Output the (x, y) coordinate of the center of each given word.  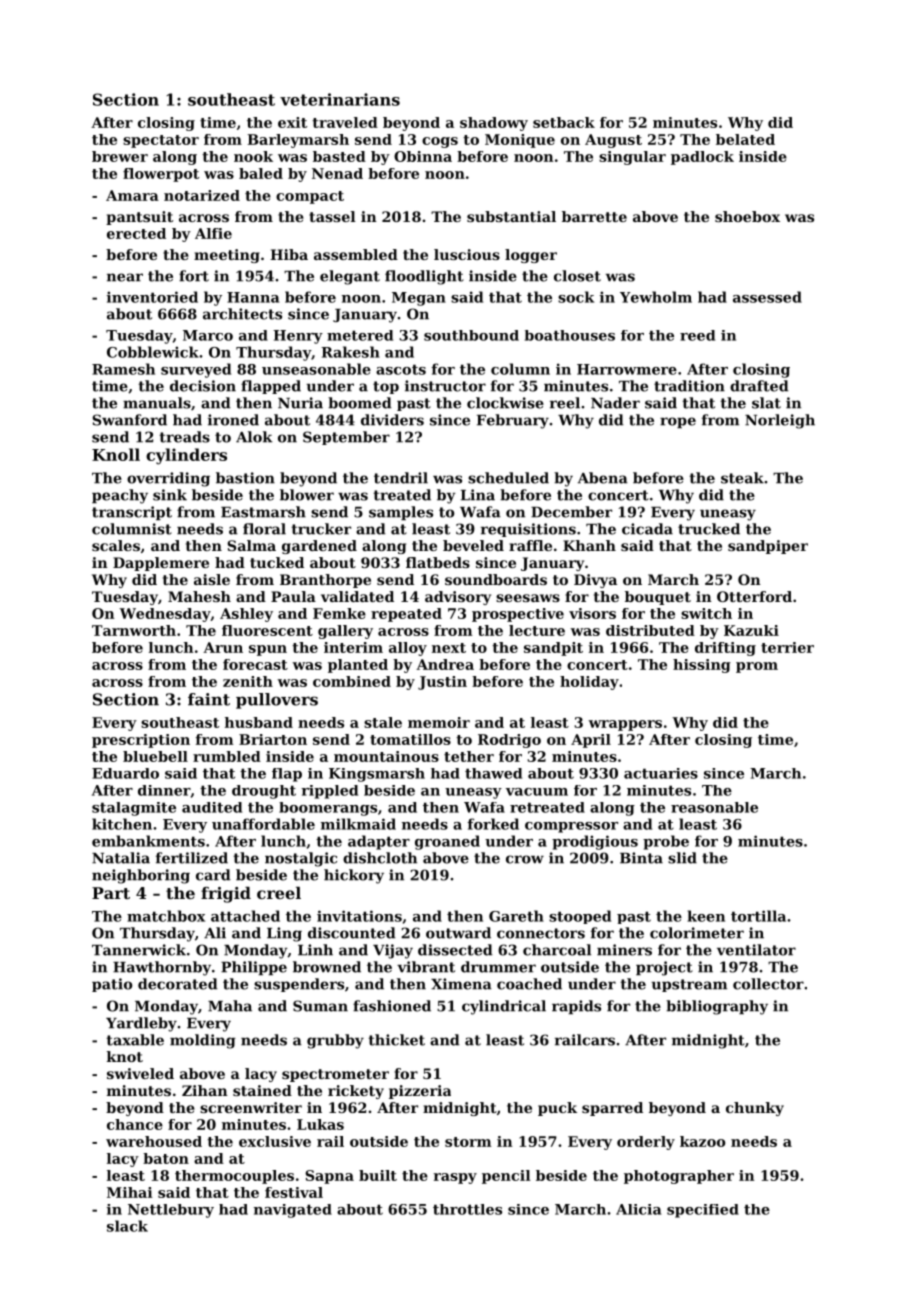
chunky (755, 1109)
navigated (293, 1211)
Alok (254, 437)
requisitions (528, 530)
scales (116, 545)
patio (112, 985)
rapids (576, 1007)
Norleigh (780, 421)
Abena (603, 478)
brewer (120, 156)
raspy (455, 1178)
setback (564, 122)
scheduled (508, 478)
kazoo (702, 1141)
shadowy (494, 124)
